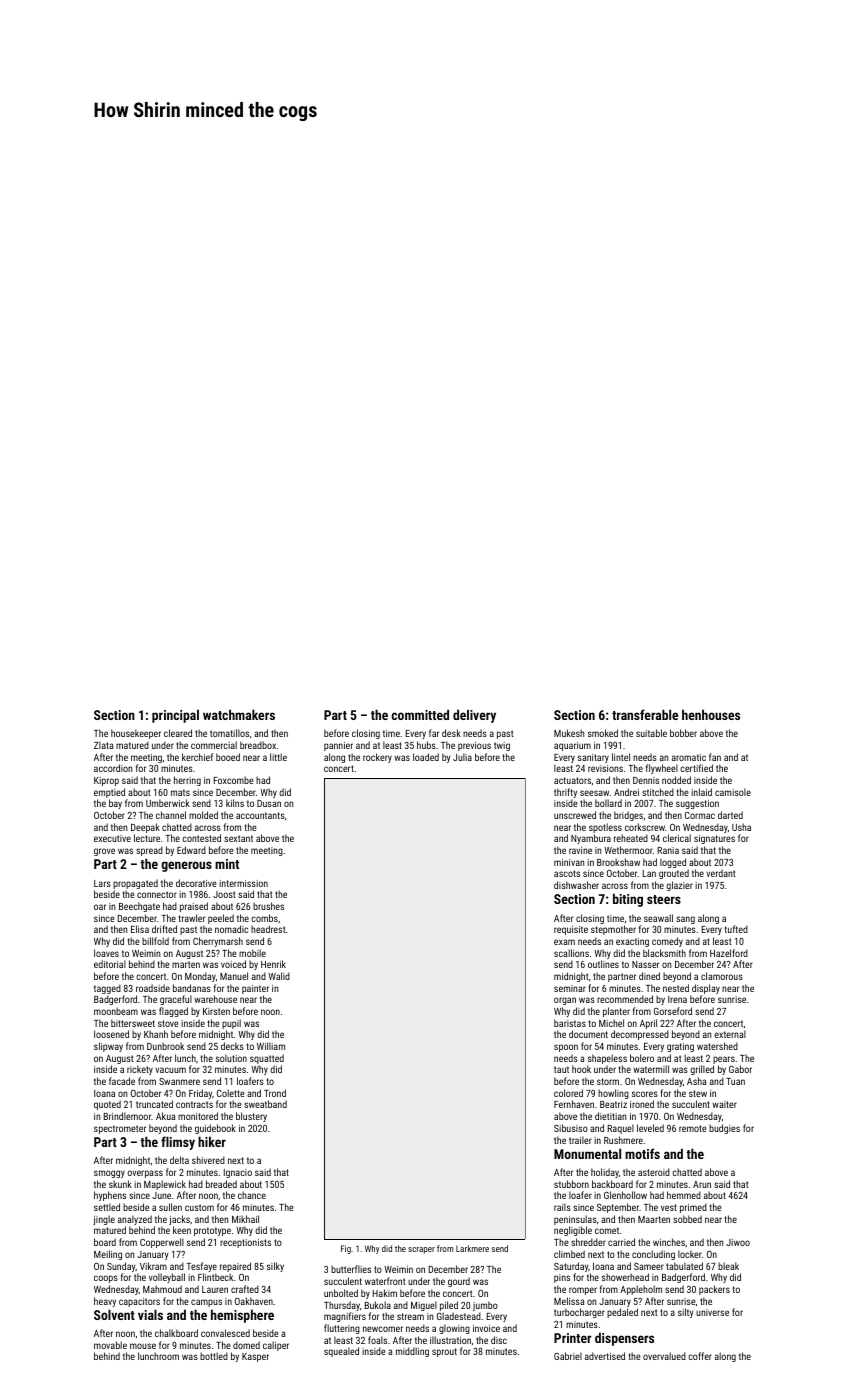 The width and height of the image is (849, 1400). Describe the element at coordinates (231, 1058) in the image. I see `solution` at that location.
